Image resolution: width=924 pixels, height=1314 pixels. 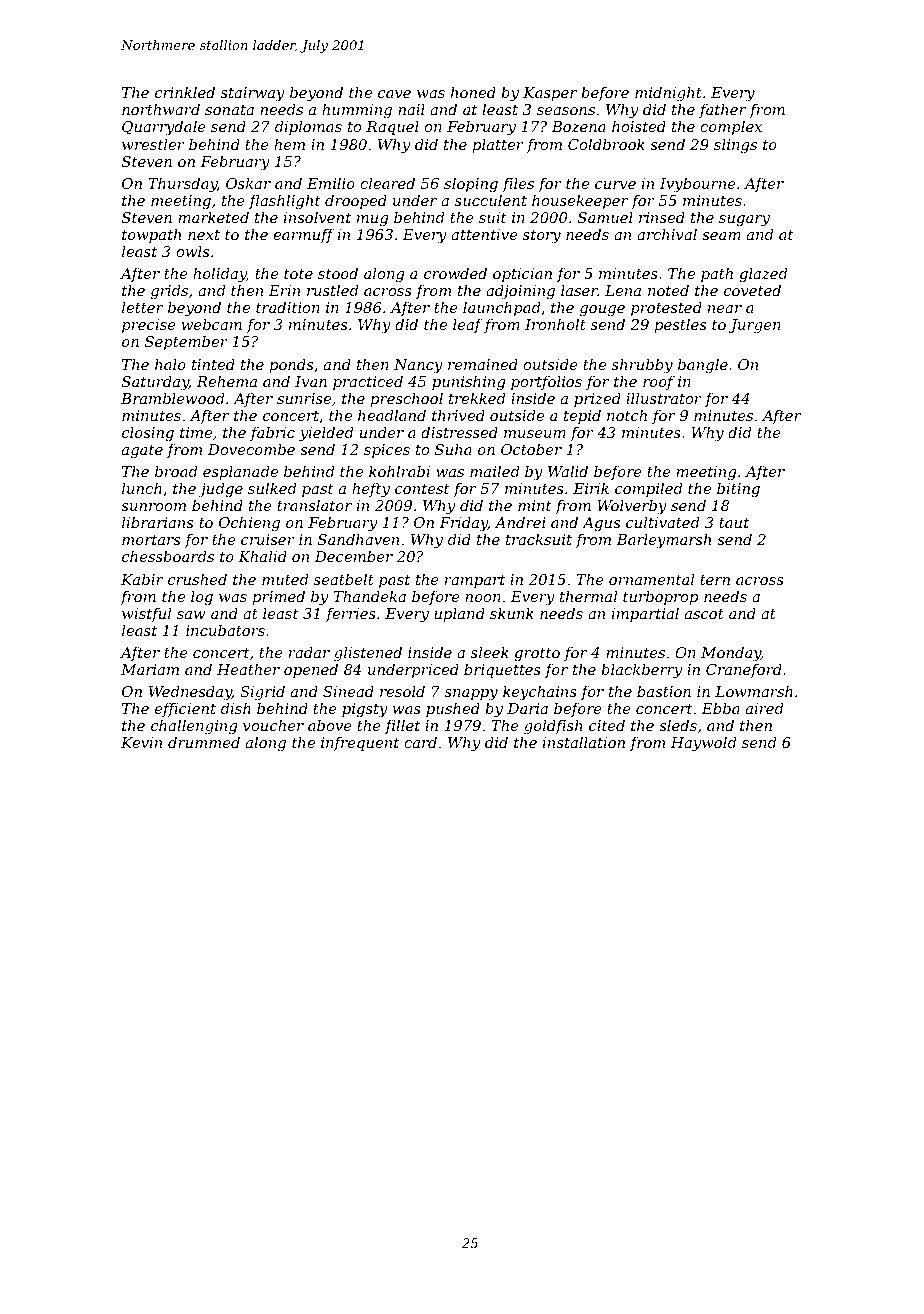 What do you see at coordinates (703, 744) in the screenshot?
I see `Haywold` at bounding box center [703, 744].
